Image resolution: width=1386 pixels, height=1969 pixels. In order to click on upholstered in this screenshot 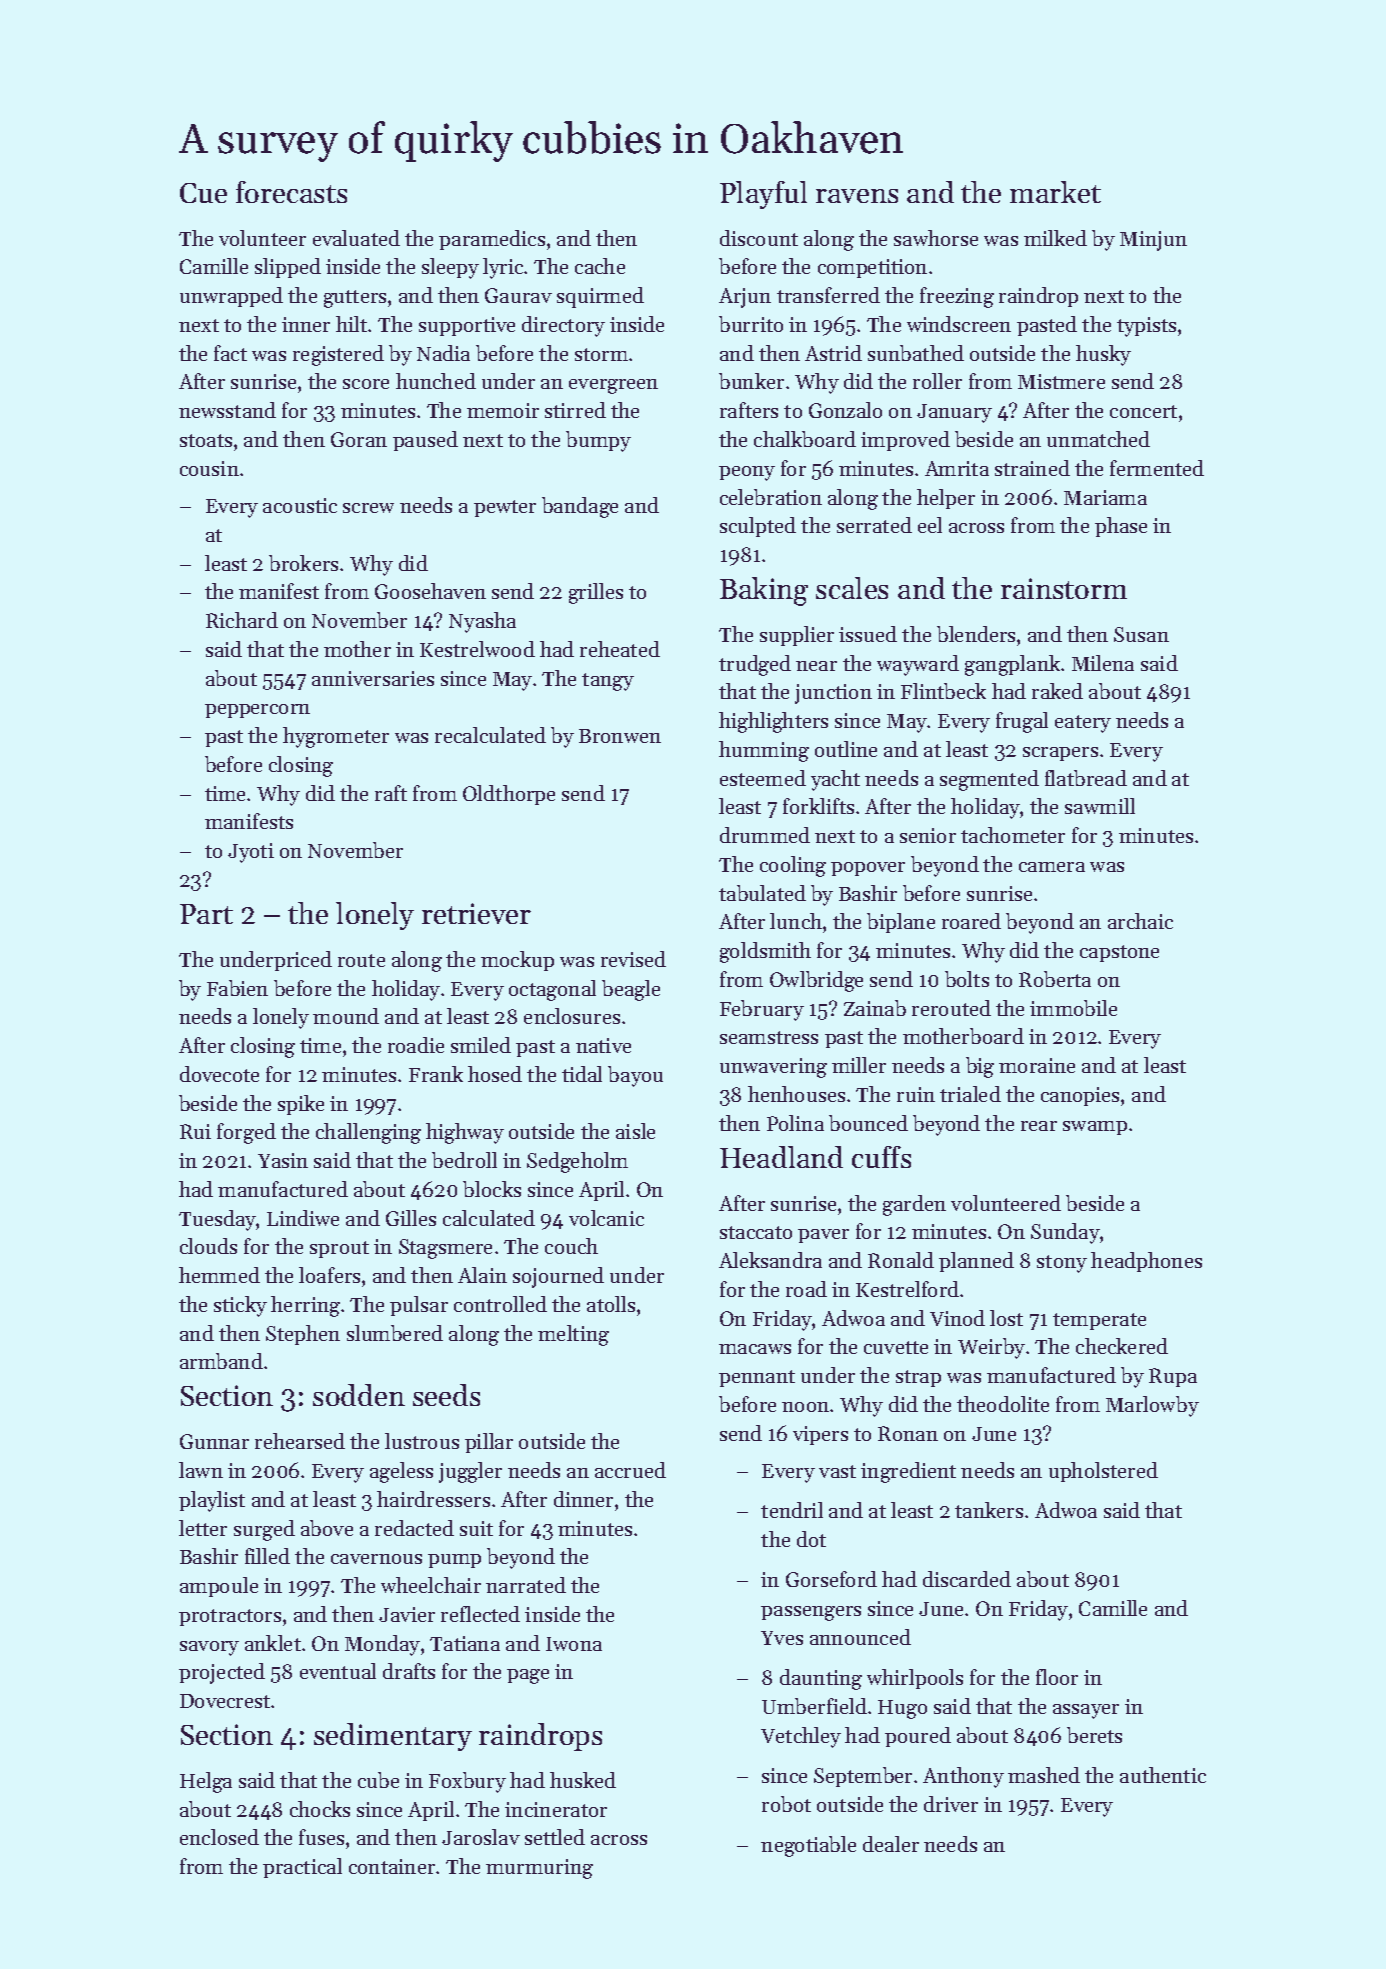, I will do `click(1103, 1472)`.
